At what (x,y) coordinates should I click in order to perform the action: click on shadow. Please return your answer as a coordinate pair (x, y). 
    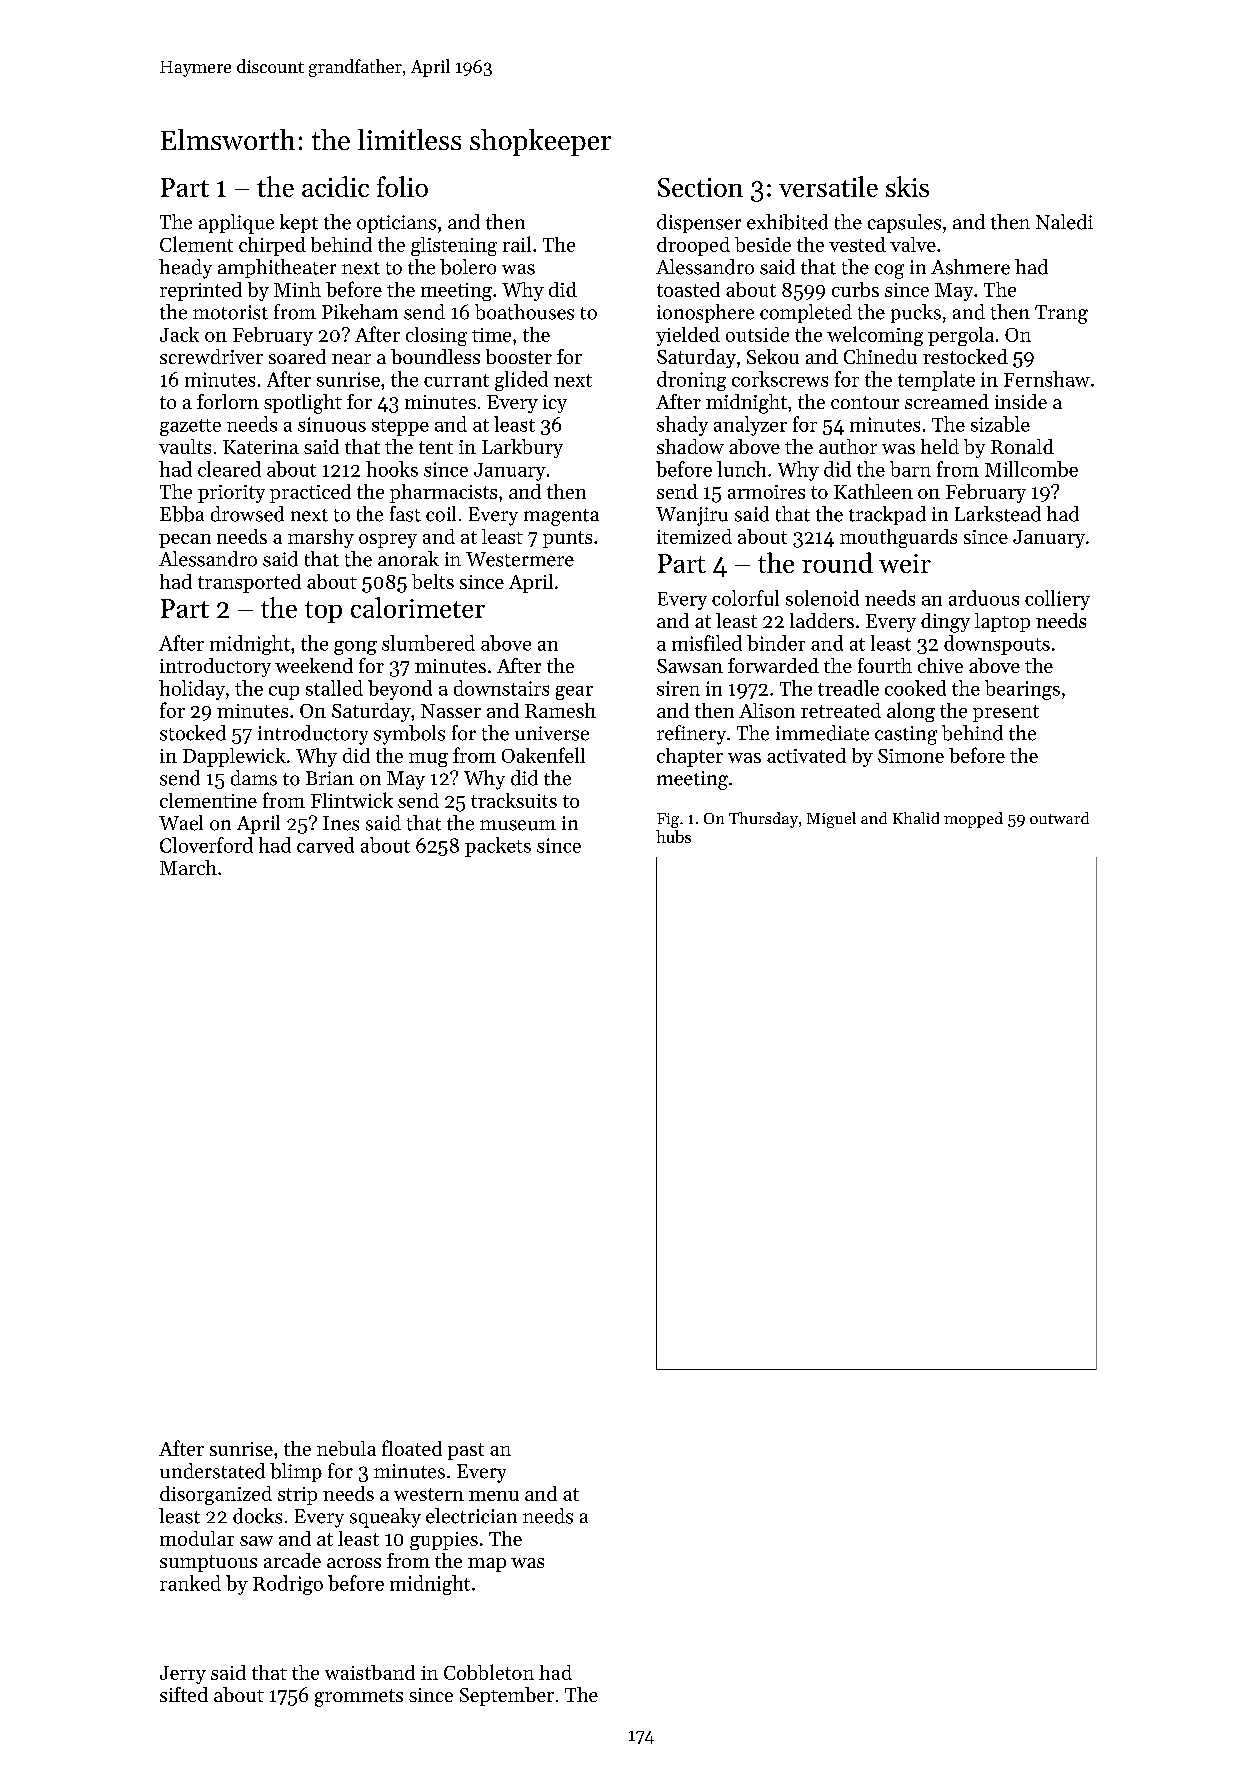
    Looking at the image, I should click on (690, 446).
